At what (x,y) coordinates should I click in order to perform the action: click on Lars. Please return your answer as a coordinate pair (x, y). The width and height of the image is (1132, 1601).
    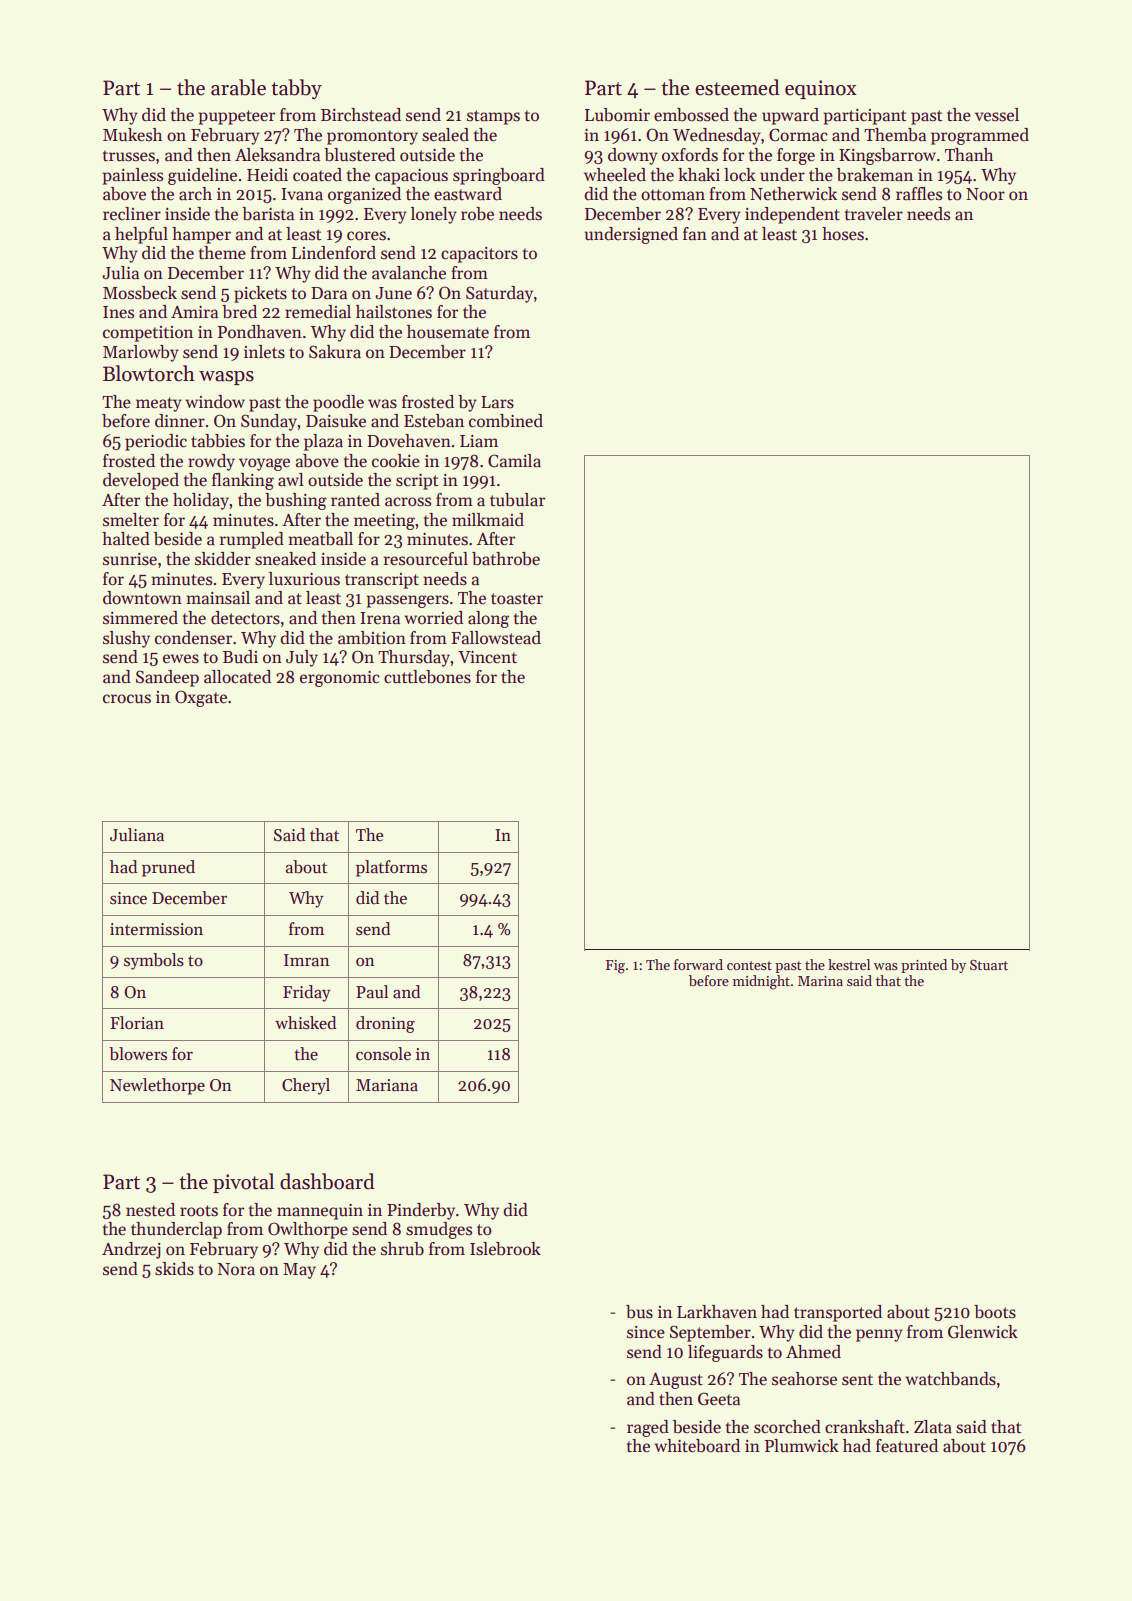
    Looking at the image, I should click on (497, 402).
